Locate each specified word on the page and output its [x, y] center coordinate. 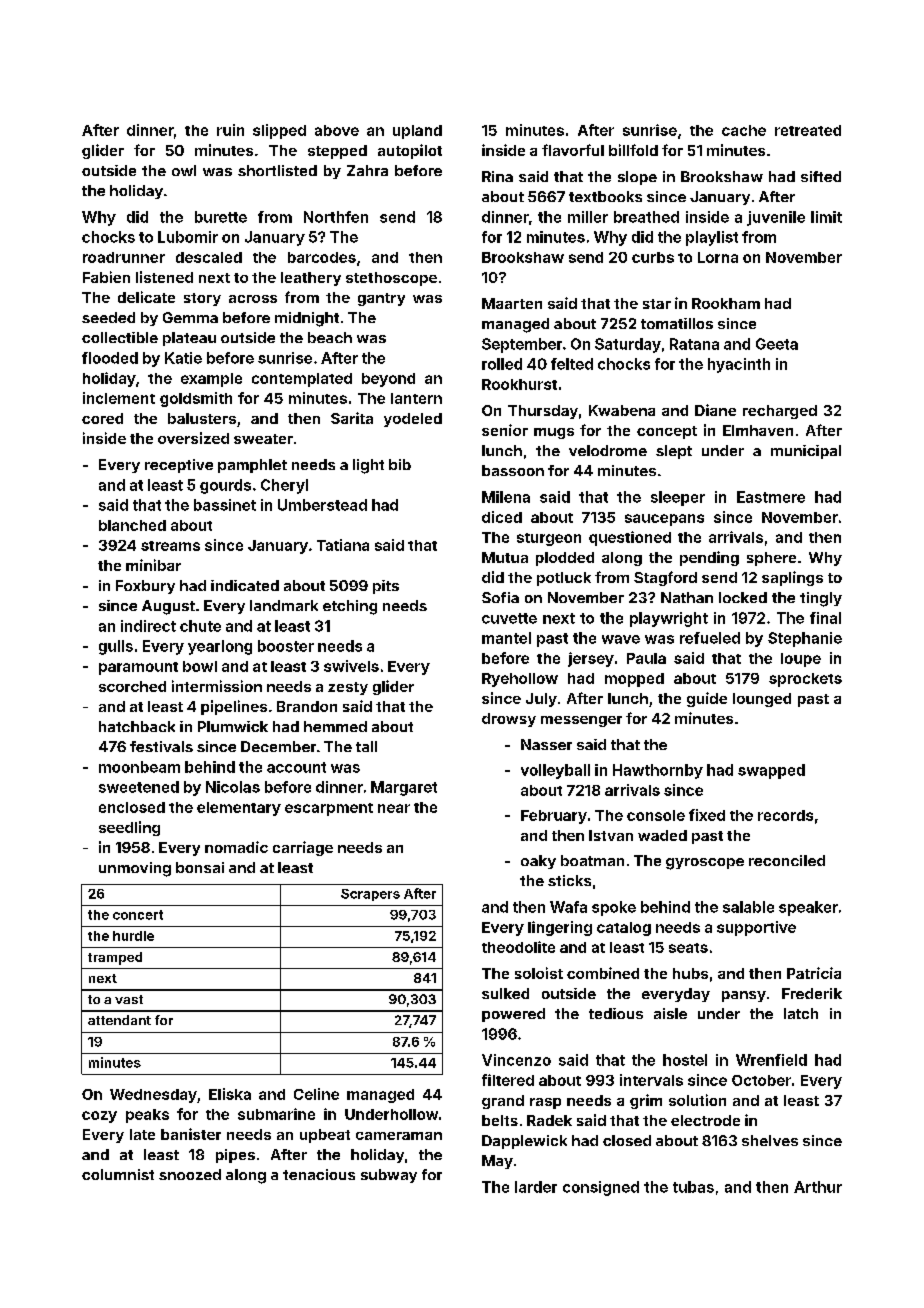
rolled [502, 364]
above [337, 130]
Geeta [777, 344]
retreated [808, 130]
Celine [316, 1094]
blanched [132, 525]
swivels [351, 666]
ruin [230, 130]
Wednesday [153, 1096]
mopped [634, 680]
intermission [217, 686]
